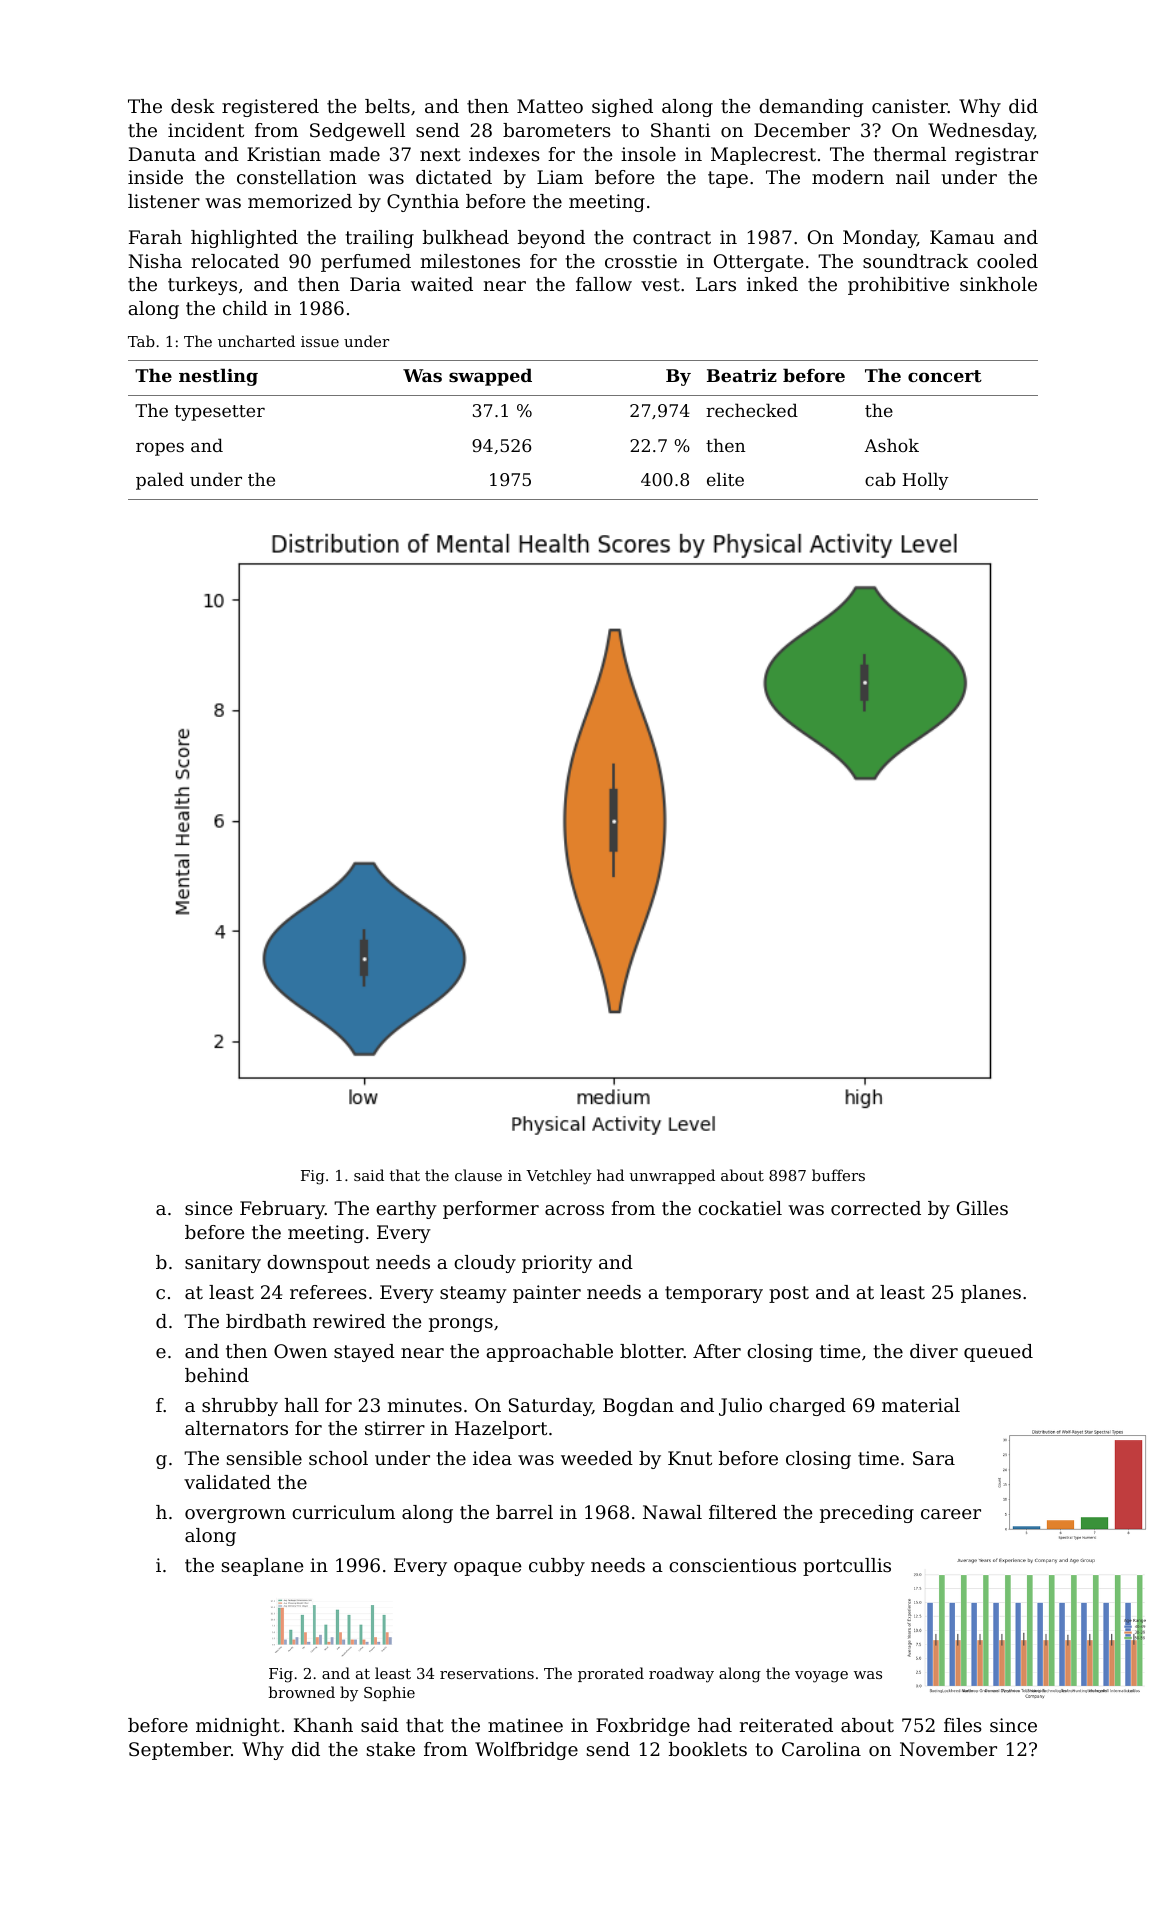 This screenshot has height=1921, width=1166. I want to click on Holly, so click(925, 481).
